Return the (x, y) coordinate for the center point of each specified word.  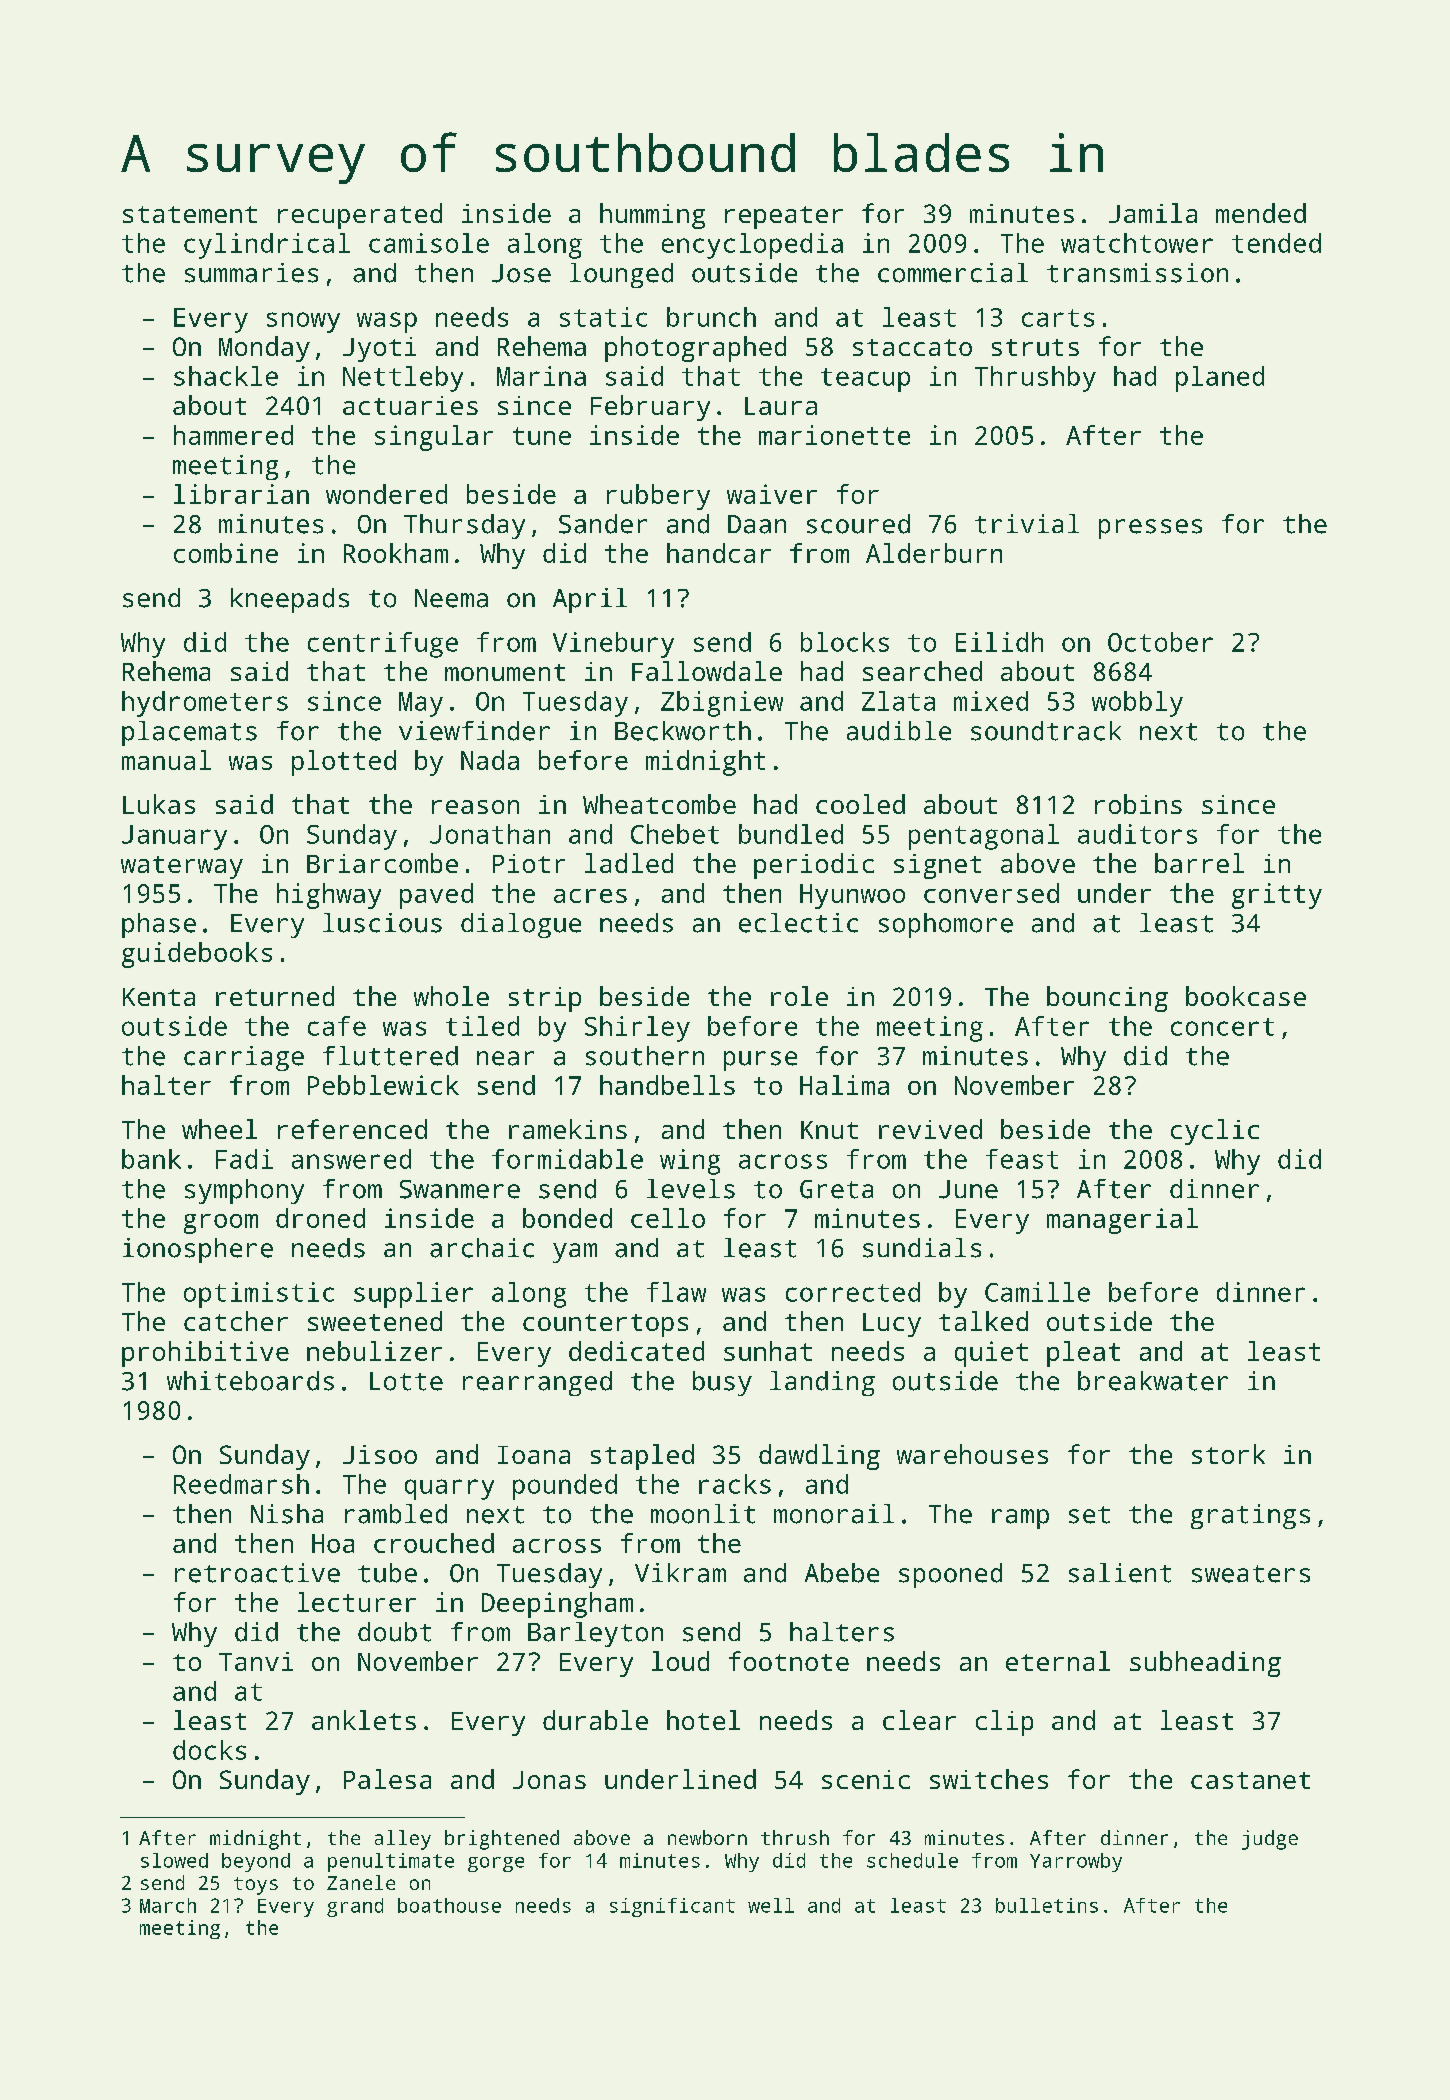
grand (355, 1907)
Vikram (680, 1573)
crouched (434, 1543)
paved (436, 896)
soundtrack (1046, 731)
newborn (707, 1837)
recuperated (360, 216)
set (1089, 1515)
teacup (865, 380)
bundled (791, 834)
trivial (1027, 524)
